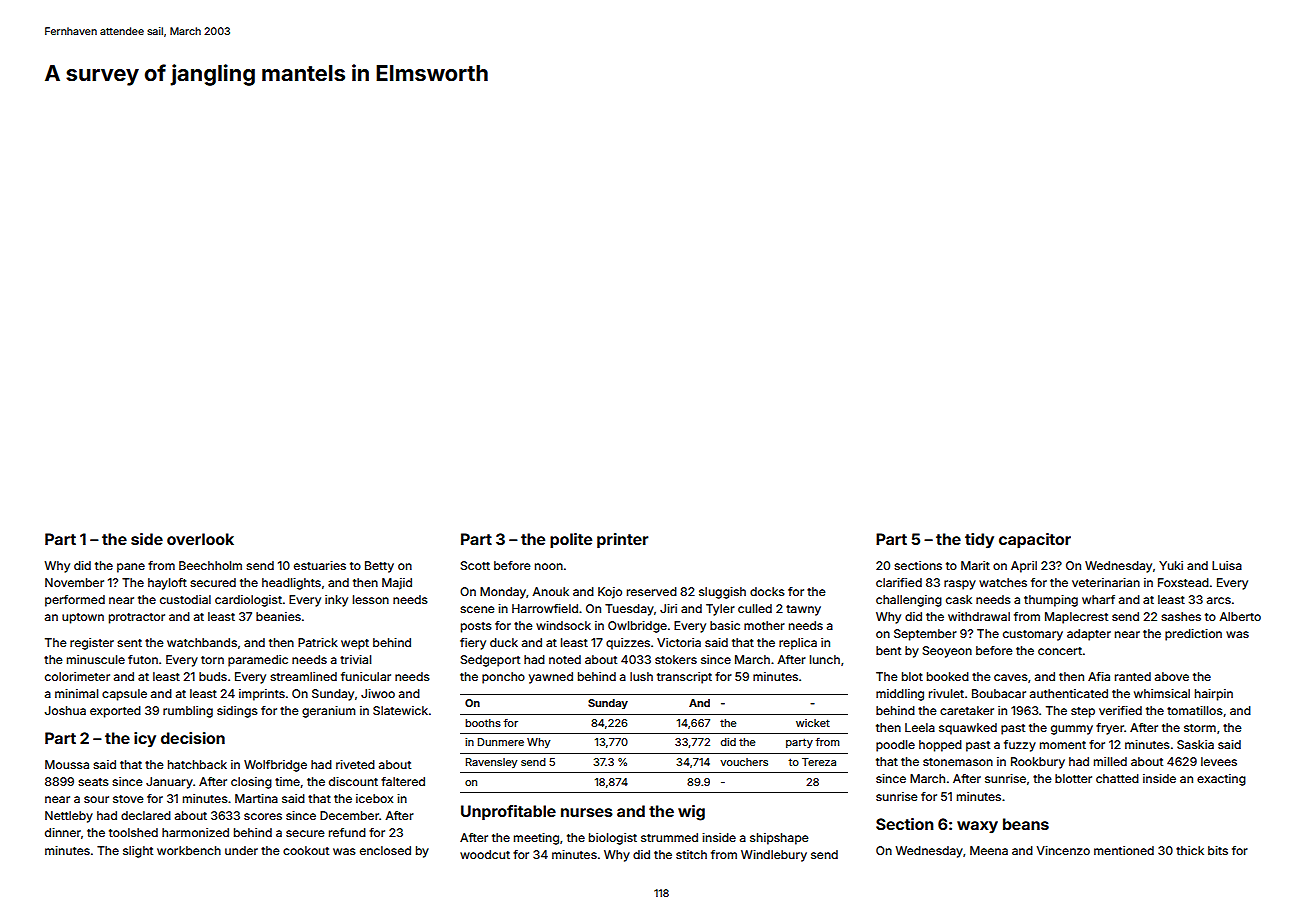 This image has width=1308, height=924. What do you see at coordinates (501, 742) in the image?
I see `Dunmere` at bounding box center [501, 742].
